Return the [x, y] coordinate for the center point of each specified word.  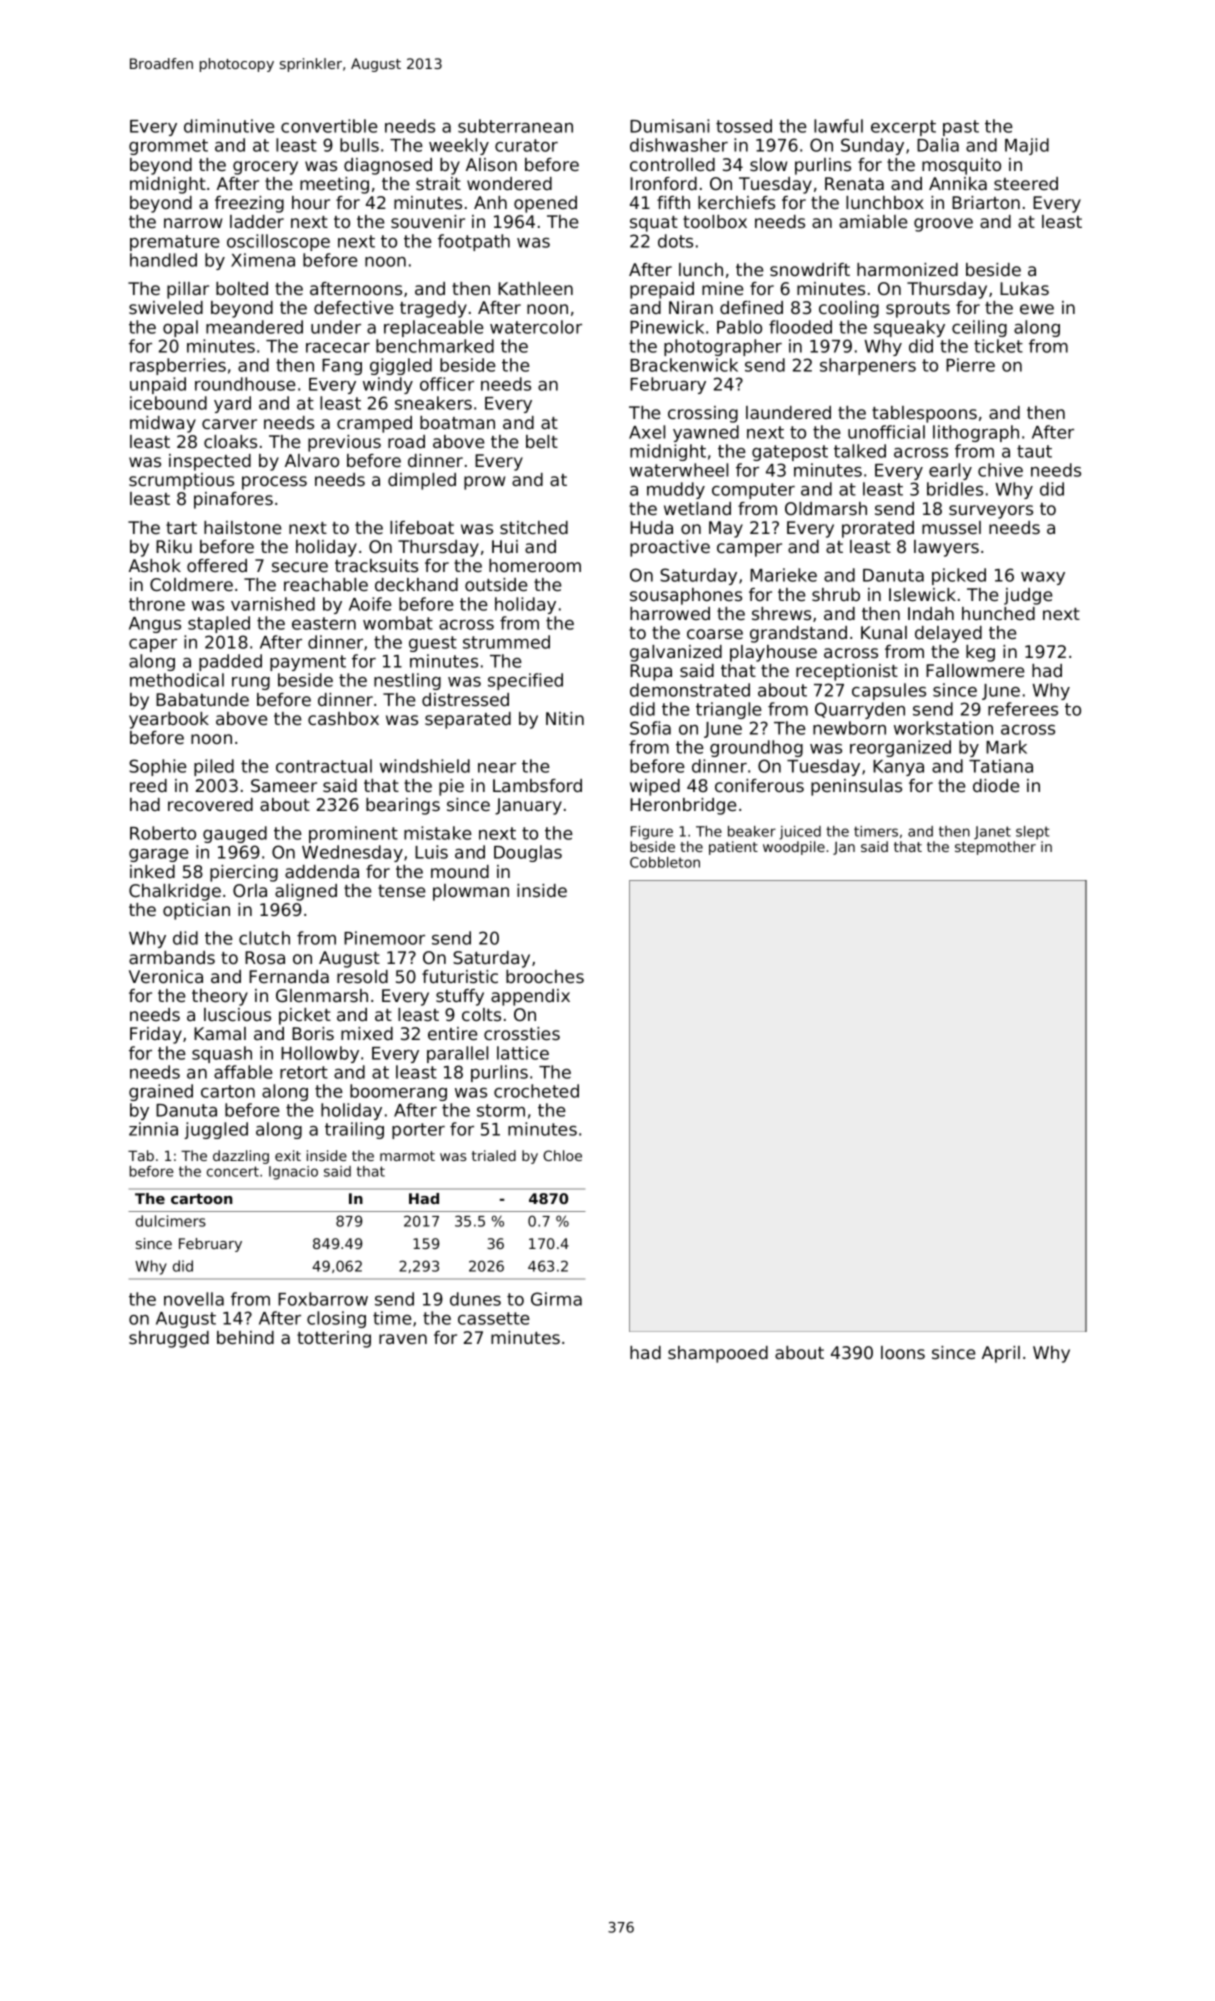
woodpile [794, 848]
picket [305, 1016]
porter [418, 1131]
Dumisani [669, 126]
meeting [334, 185]
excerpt [903, 128]
